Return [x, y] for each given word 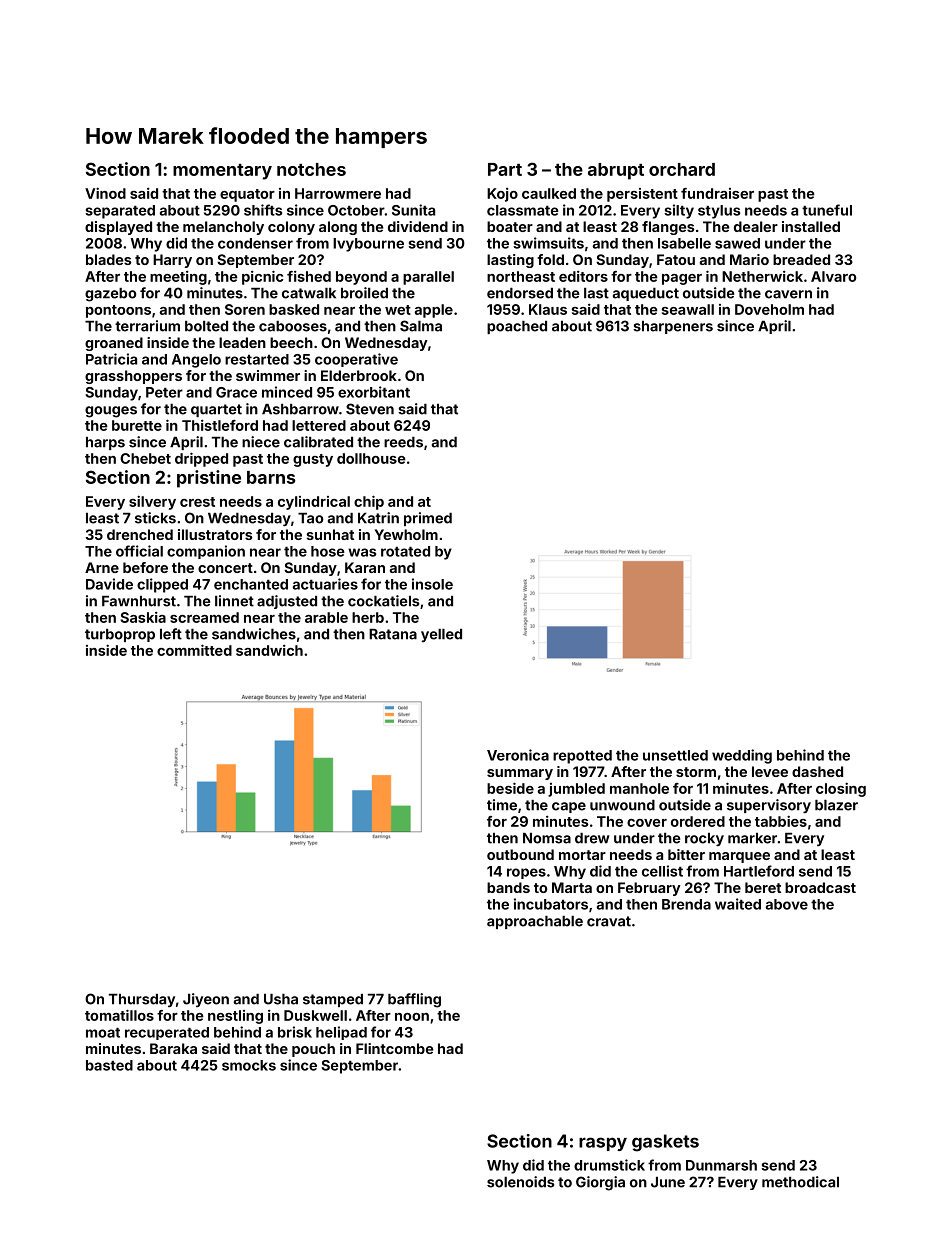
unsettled [675, 755]
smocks [249, 1065]
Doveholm [769, 309]
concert [225, 568]
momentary [222, 172]
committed [194, 650]
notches [311, 169]
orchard [682, 169]
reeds [403, 442]
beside [510, 788]
